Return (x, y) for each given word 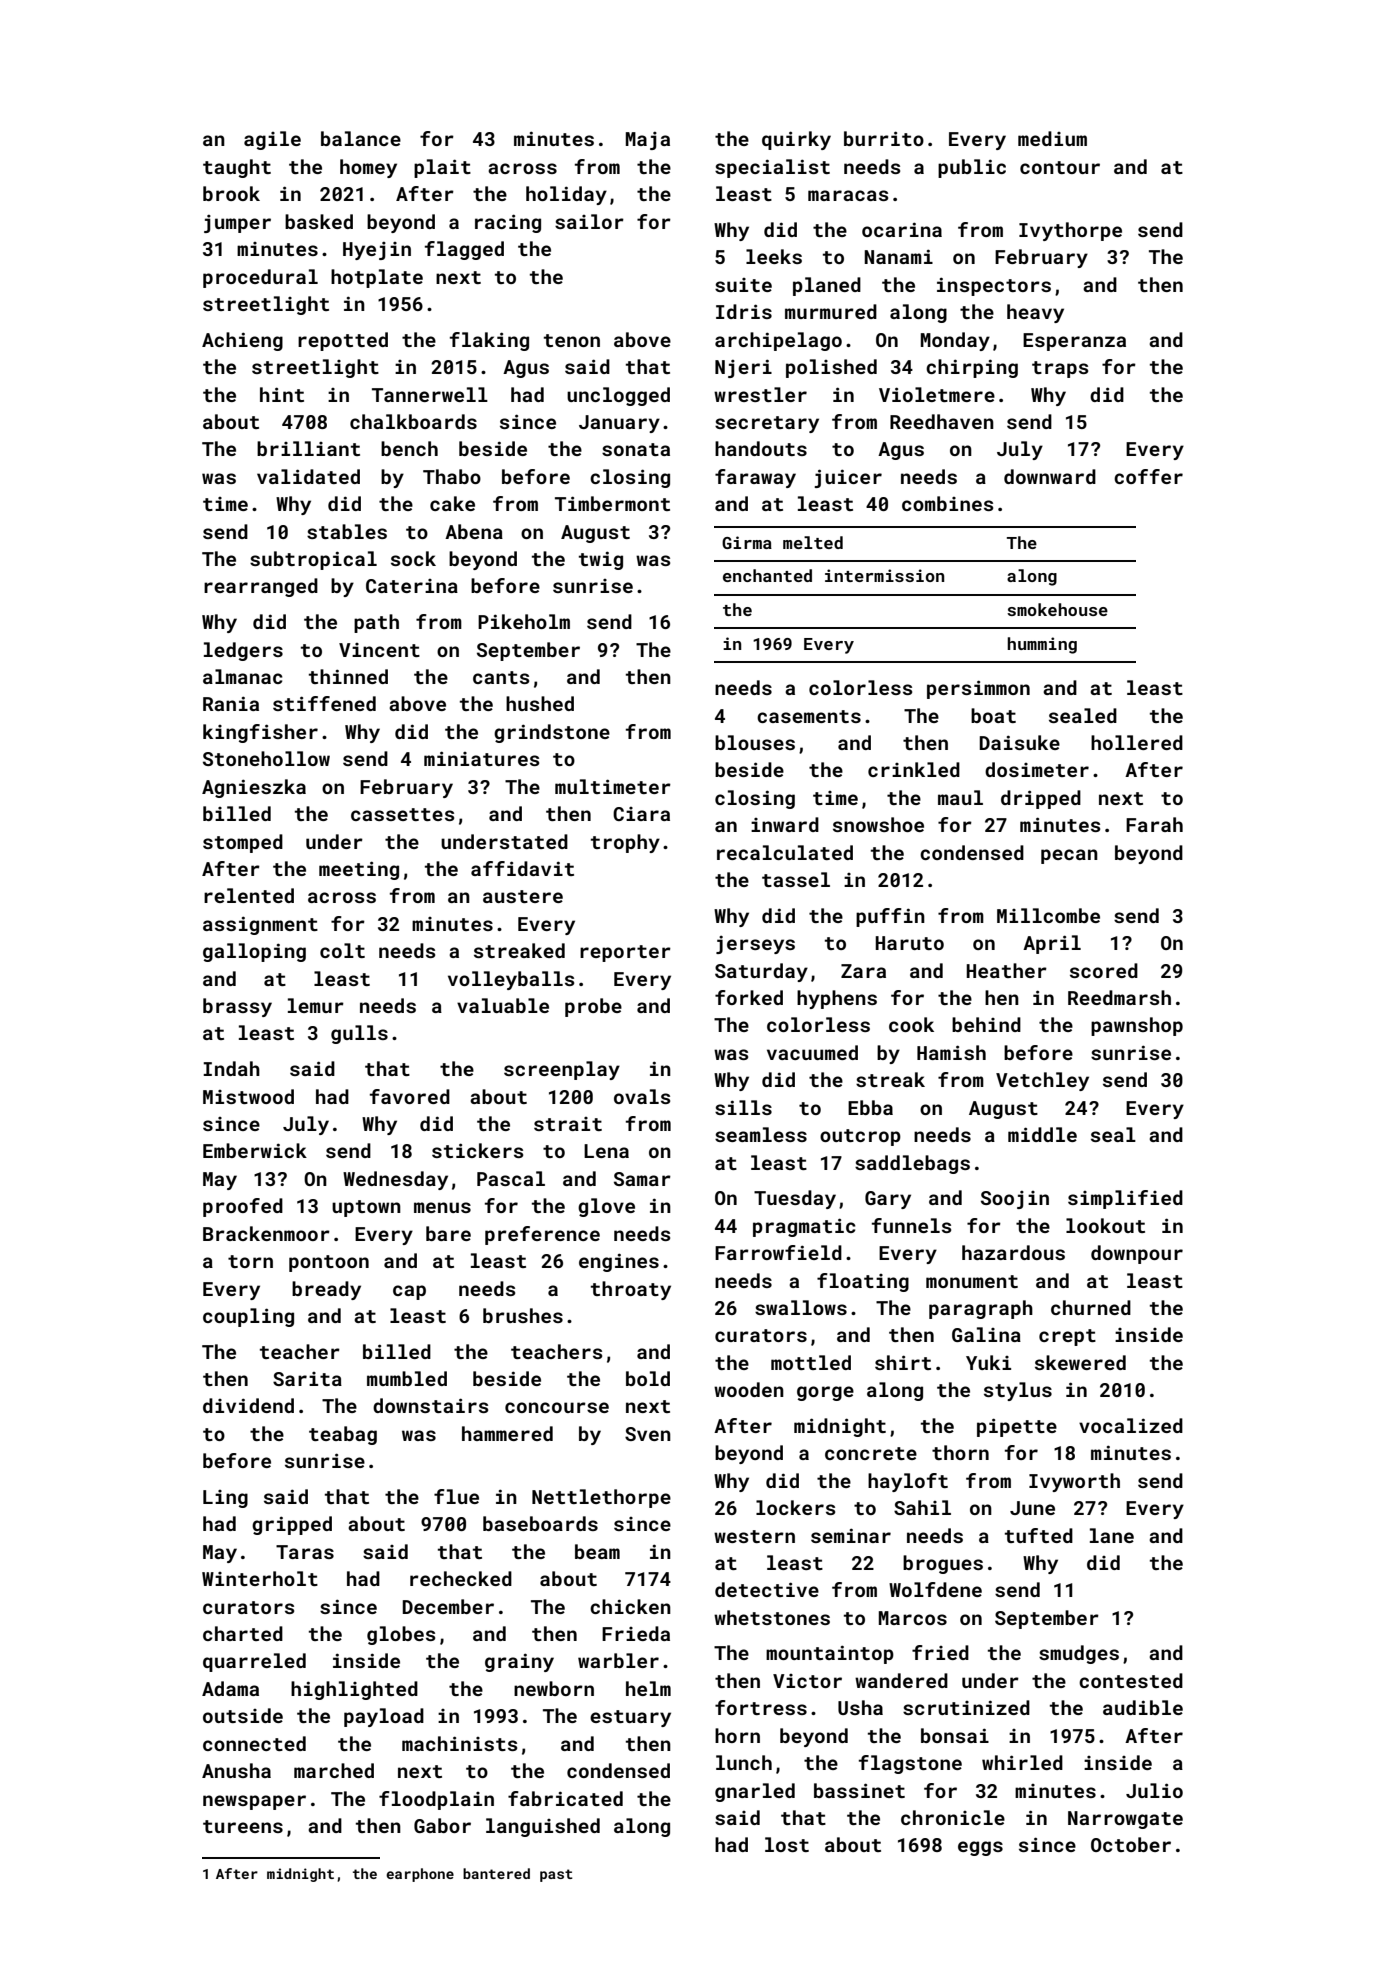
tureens (243, 1826)
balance (361, 138)
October (1131, 1844)
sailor (589, 221)
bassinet (859, 1790)
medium (1052, 138)
